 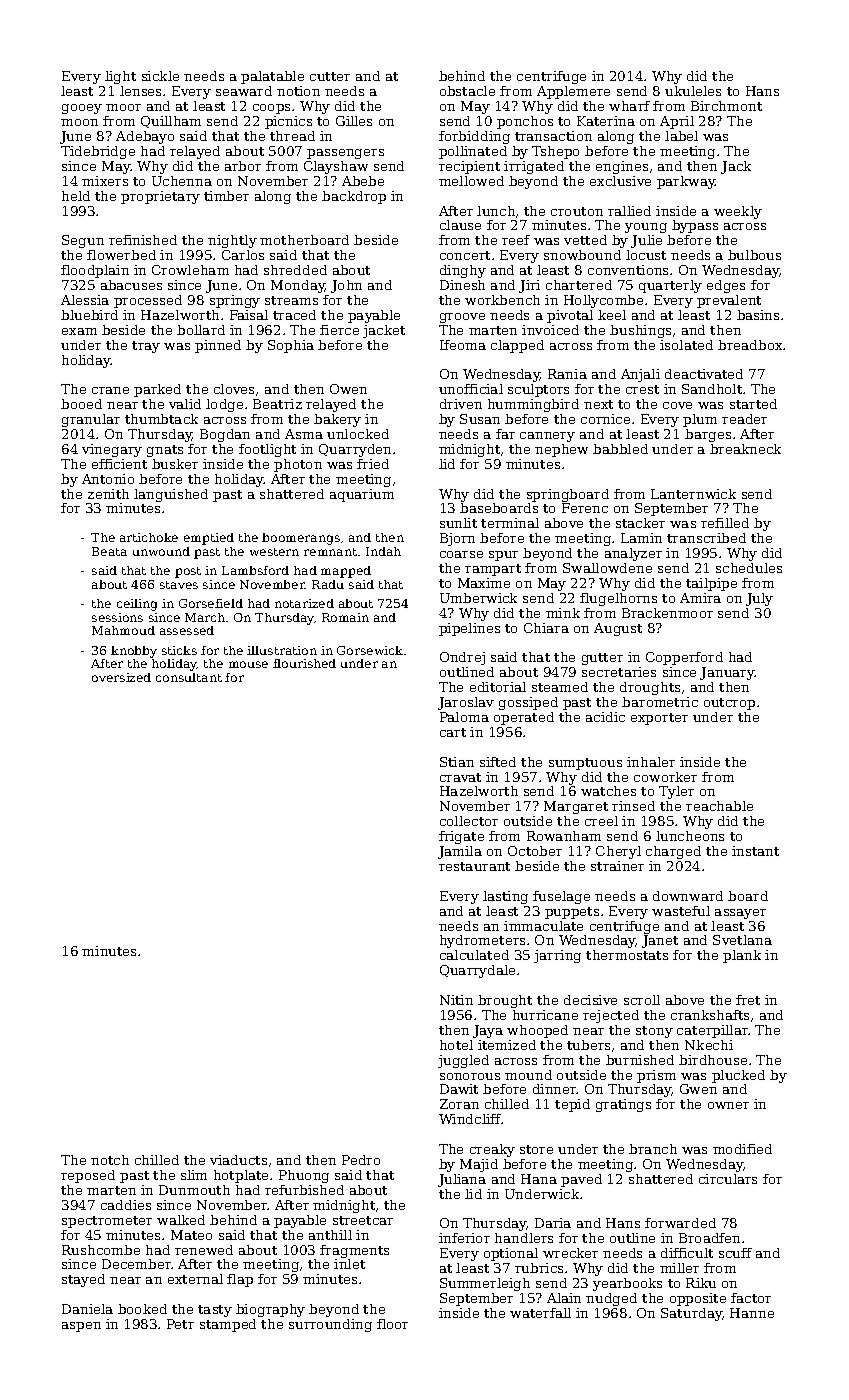 What do you see at coordinates (304, 434) in the screenshot?
I see `Asma` at bounding box center [304, 434].
